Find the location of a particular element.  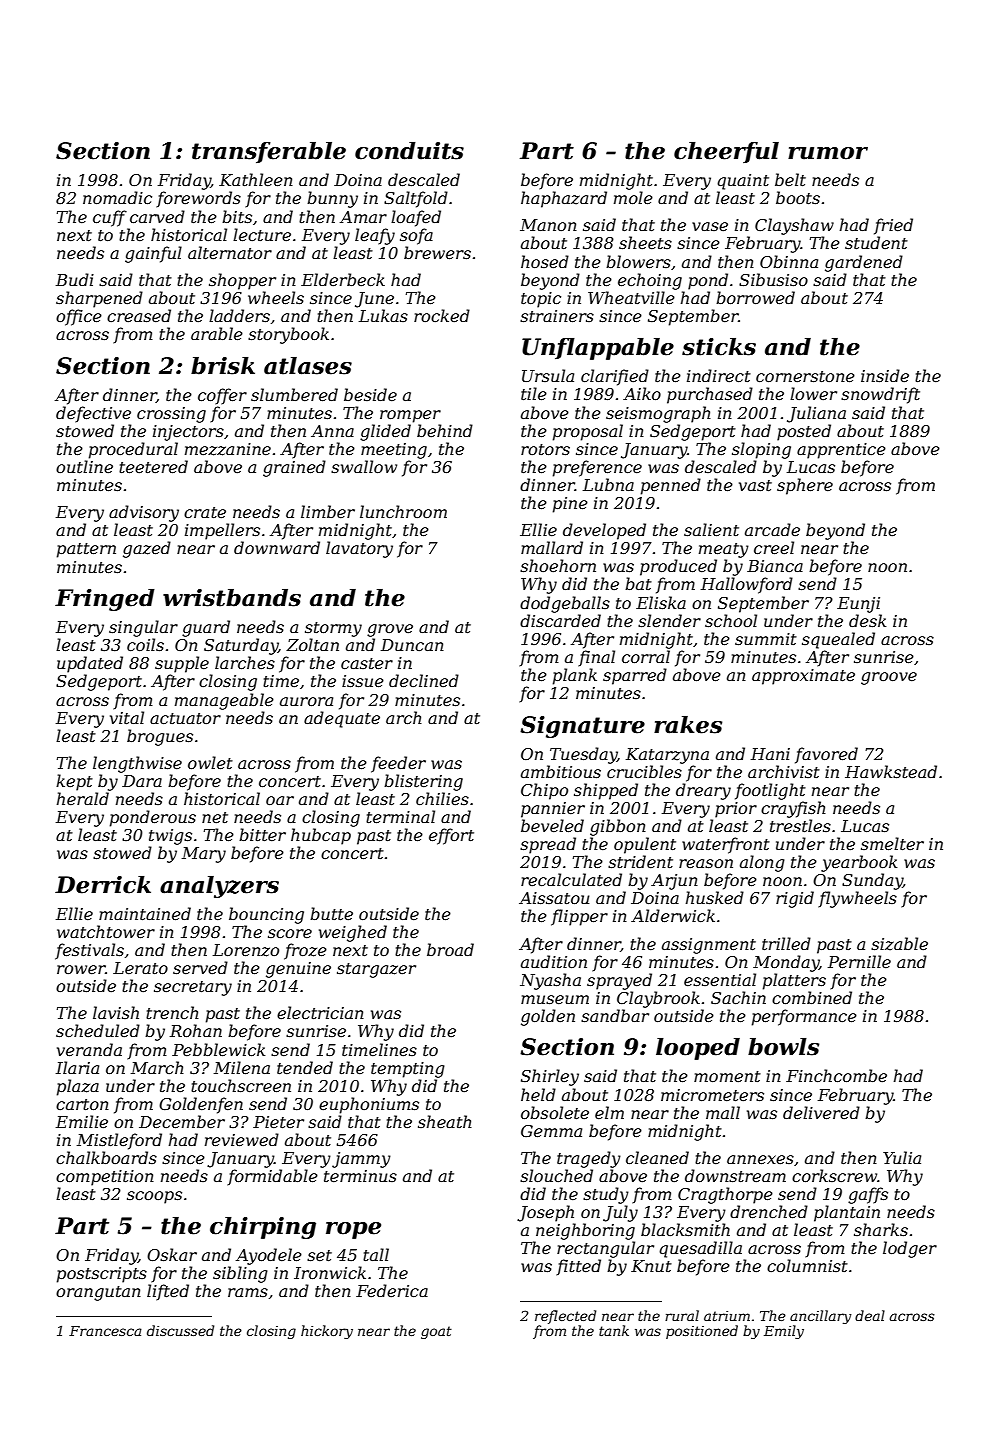

Sibusiso is located at coordinates (773, 279).
